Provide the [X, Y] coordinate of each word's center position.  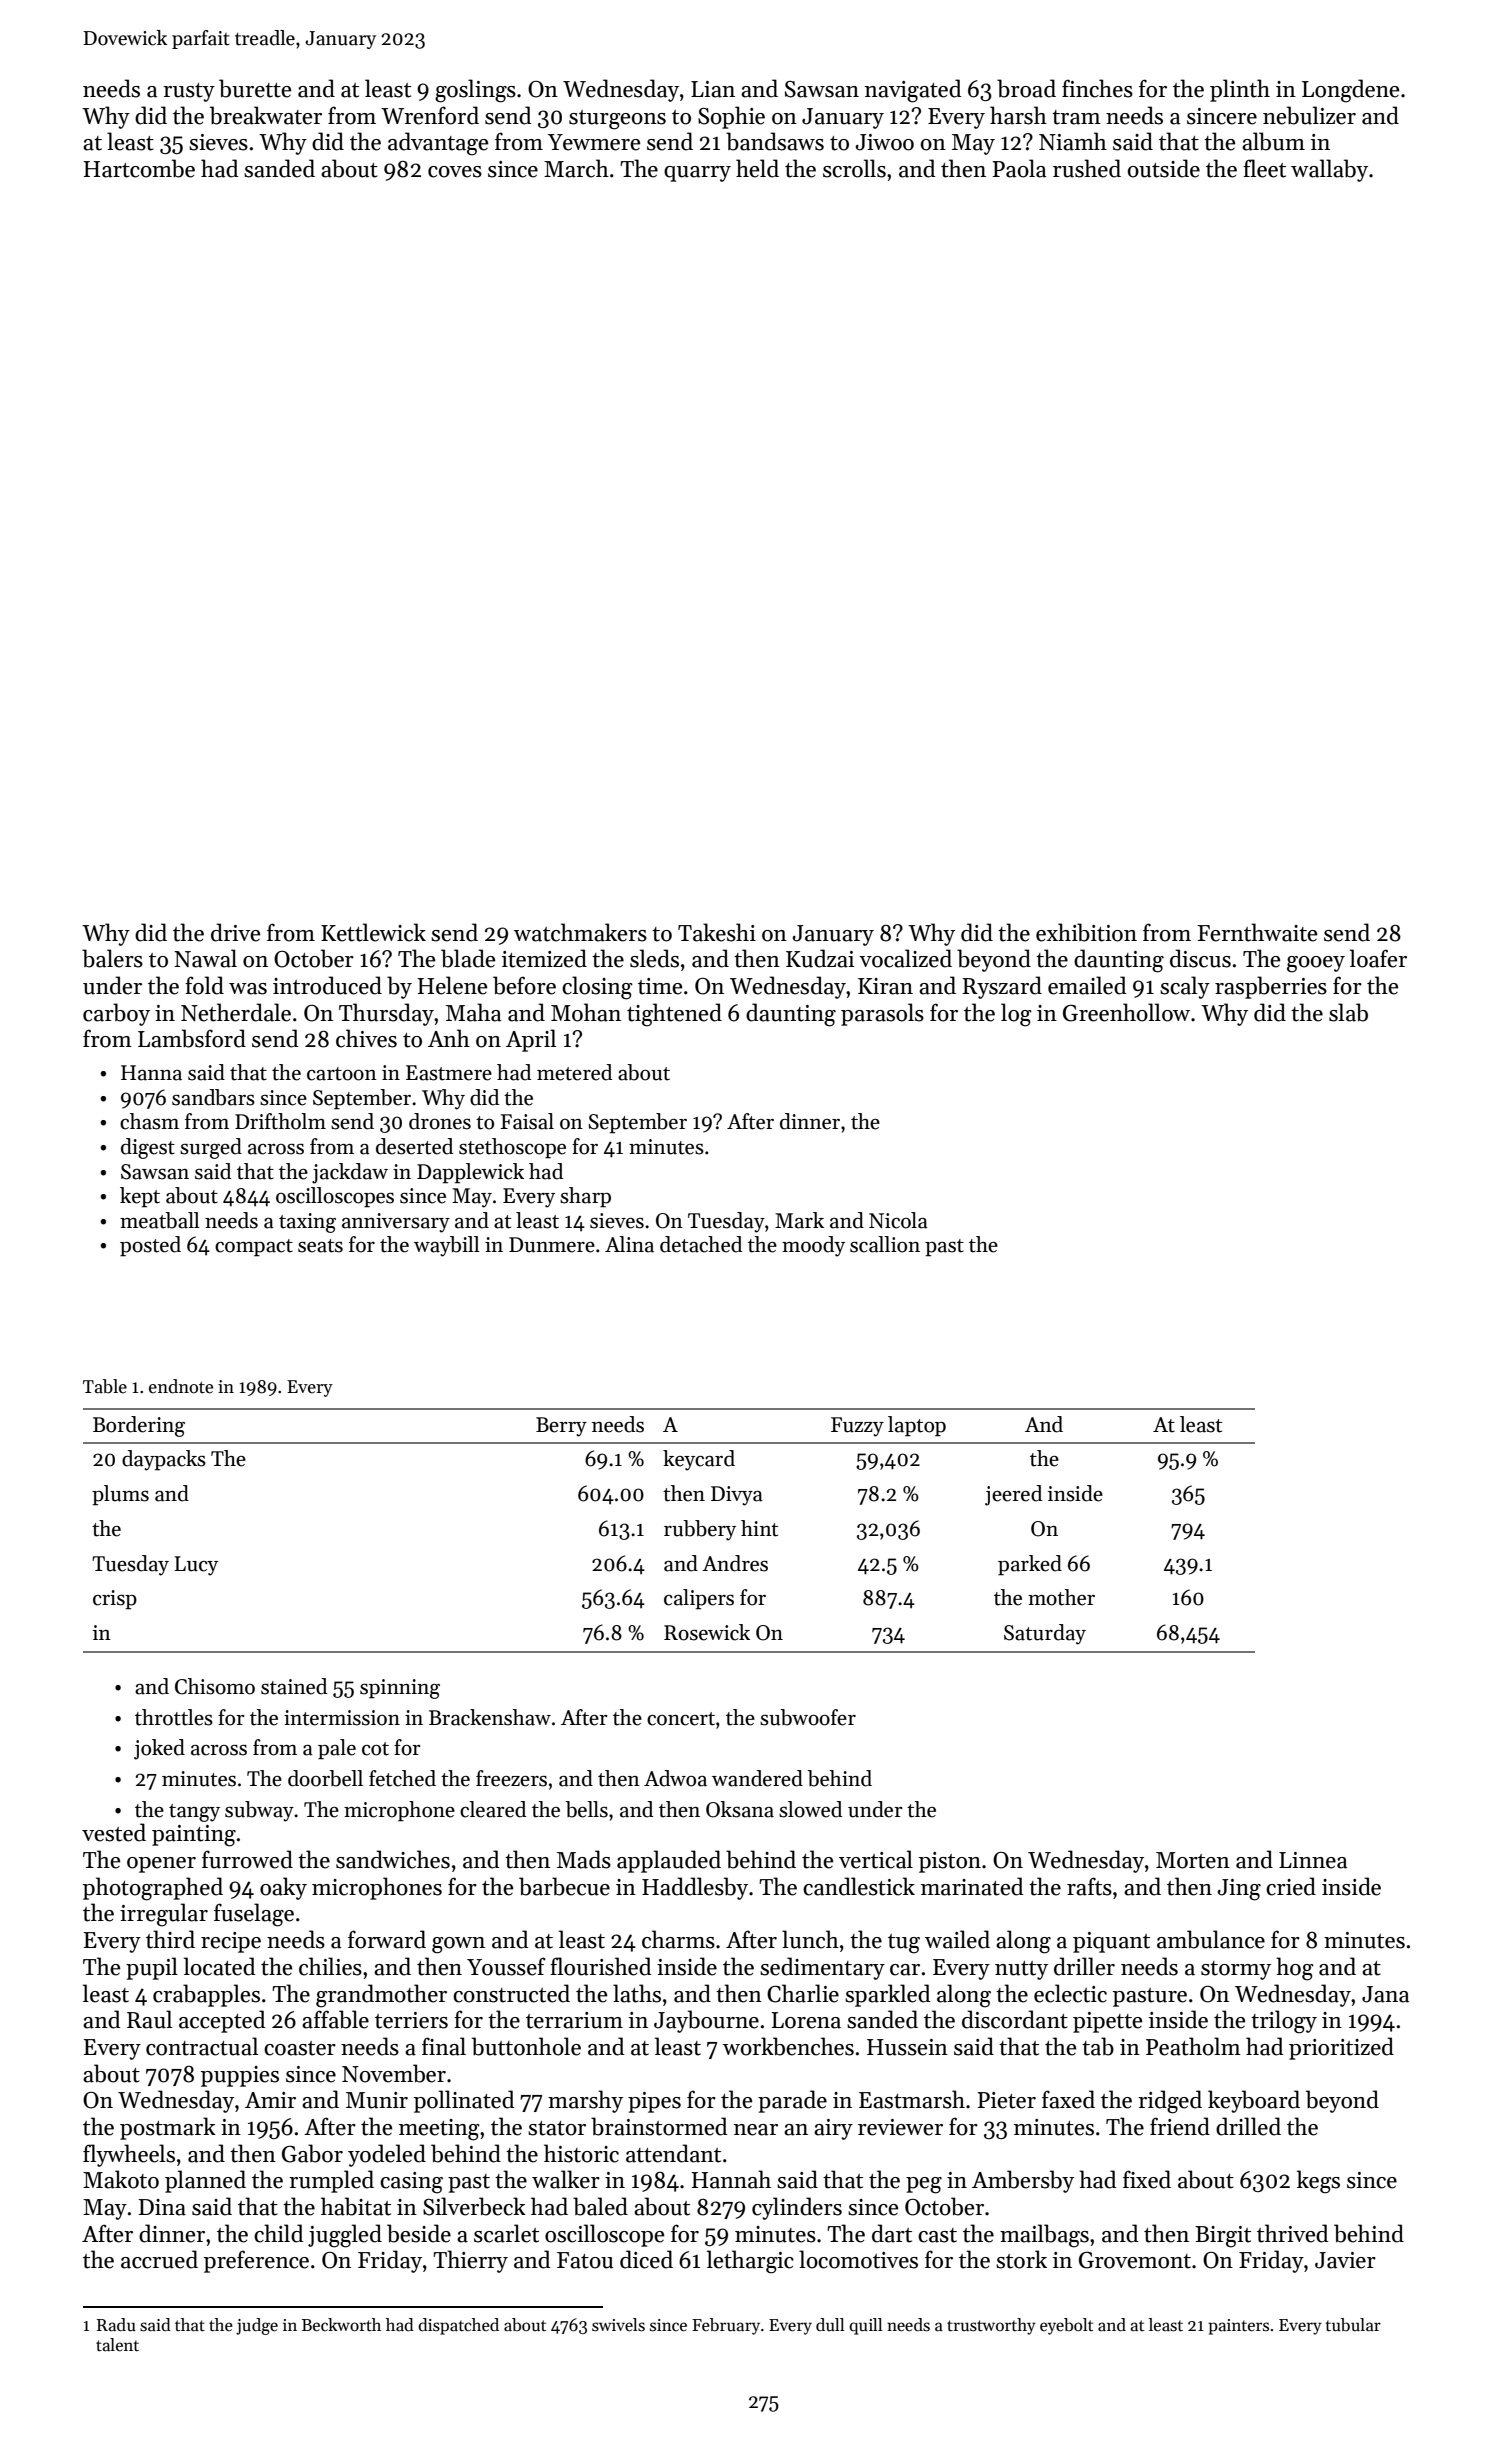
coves [455, 172]
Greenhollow [1126, 1012]
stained [294, 1686]
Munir [377, 2100]
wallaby [1329, 170]
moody [813, 1246]
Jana [1385, 1994]
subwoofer [808, 1717]
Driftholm [280, 1121]
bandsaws [775, 141]
